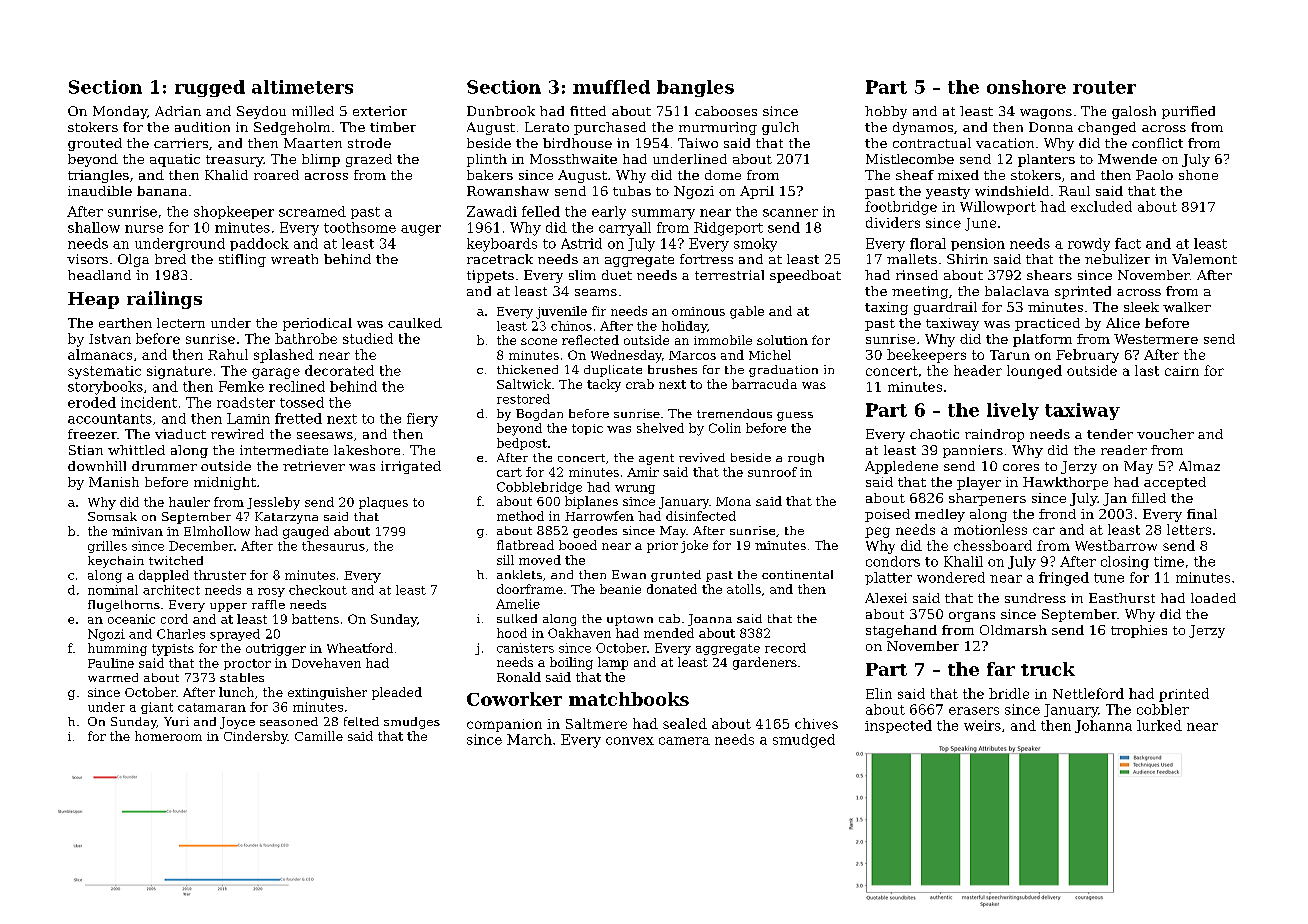  What do you see at coordinates (500, 259) in the document?
I see `racetrack` at bounding box center [500, 259].
